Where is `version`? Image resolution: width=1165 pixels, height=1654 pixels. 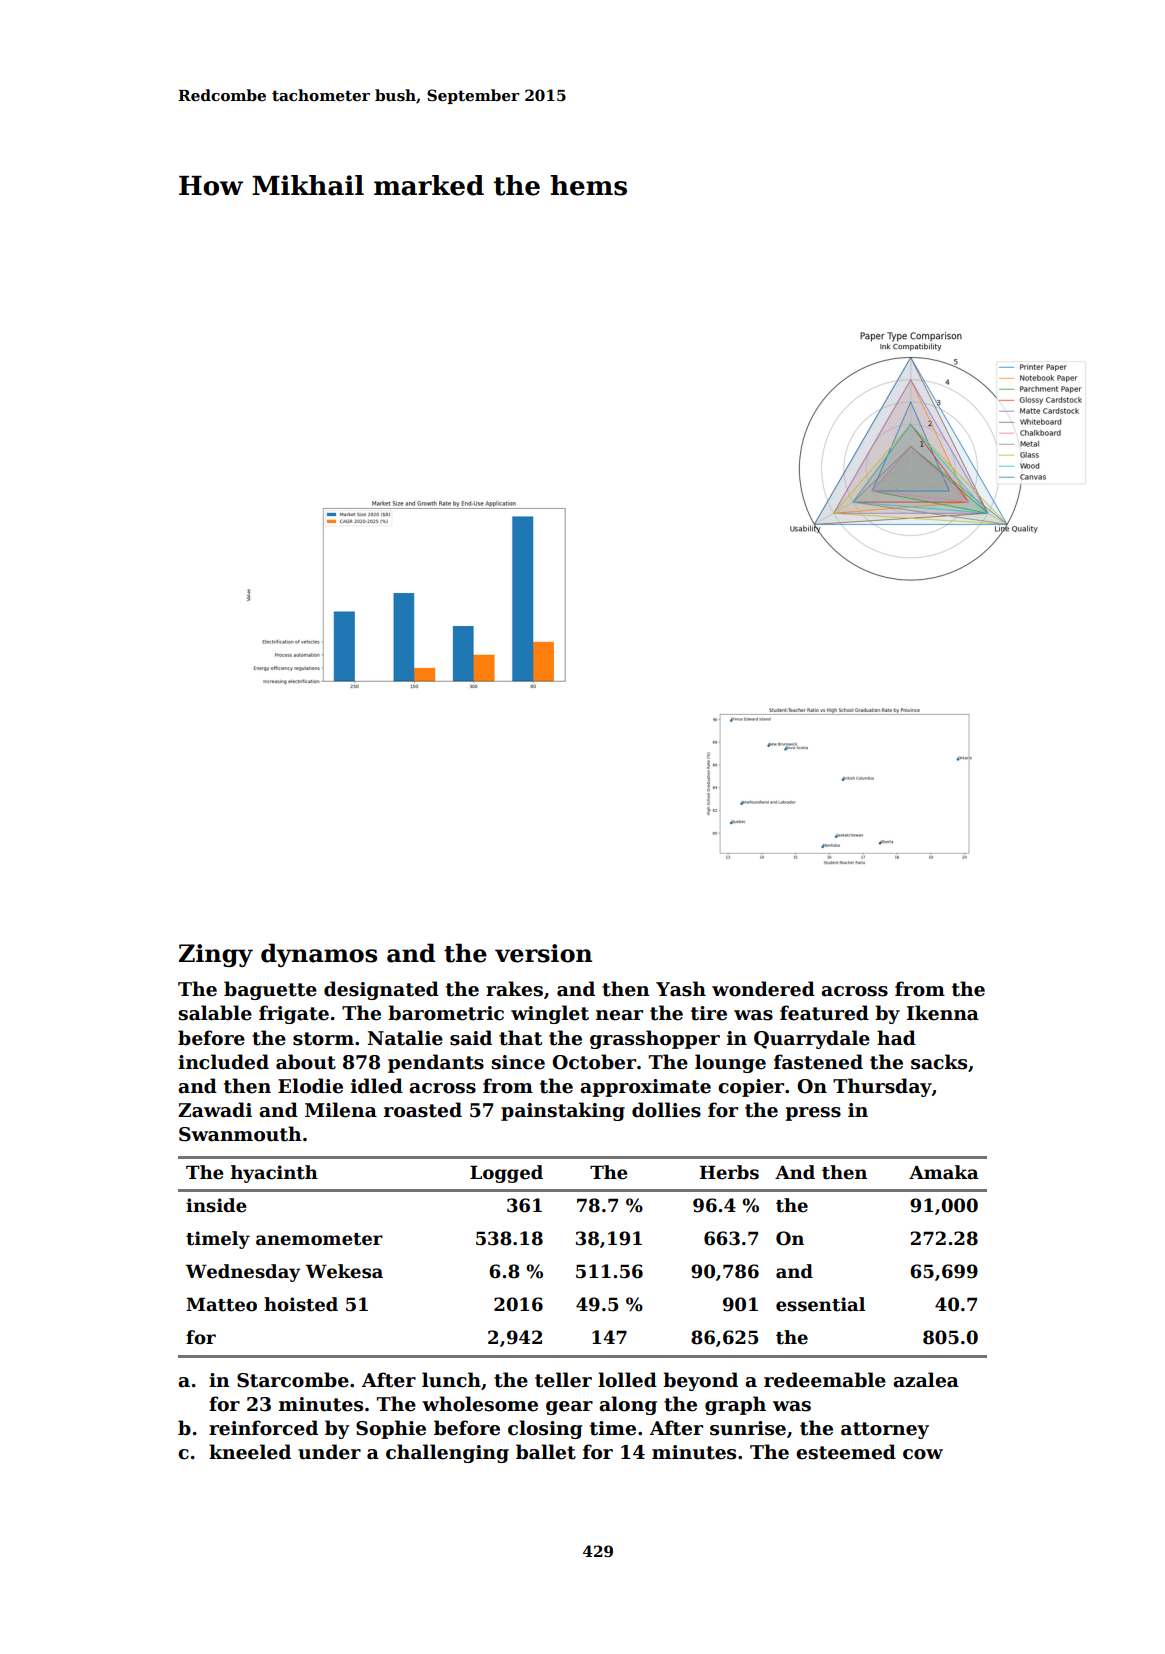 version is located at coordinates (543, 953).
